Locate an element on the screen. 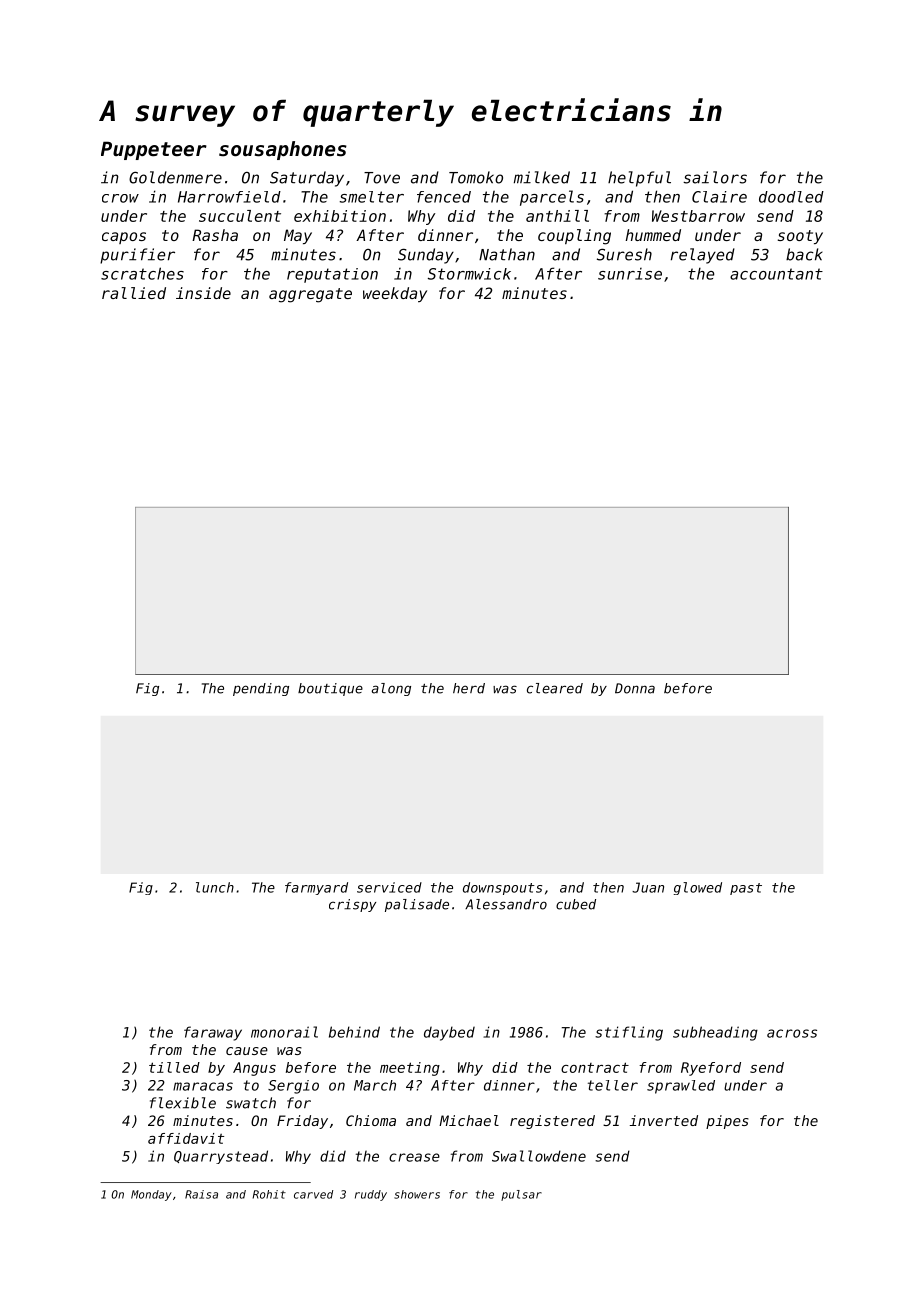 The image size is (924, 1308). Monday is located at coordinates (151, 1195).
